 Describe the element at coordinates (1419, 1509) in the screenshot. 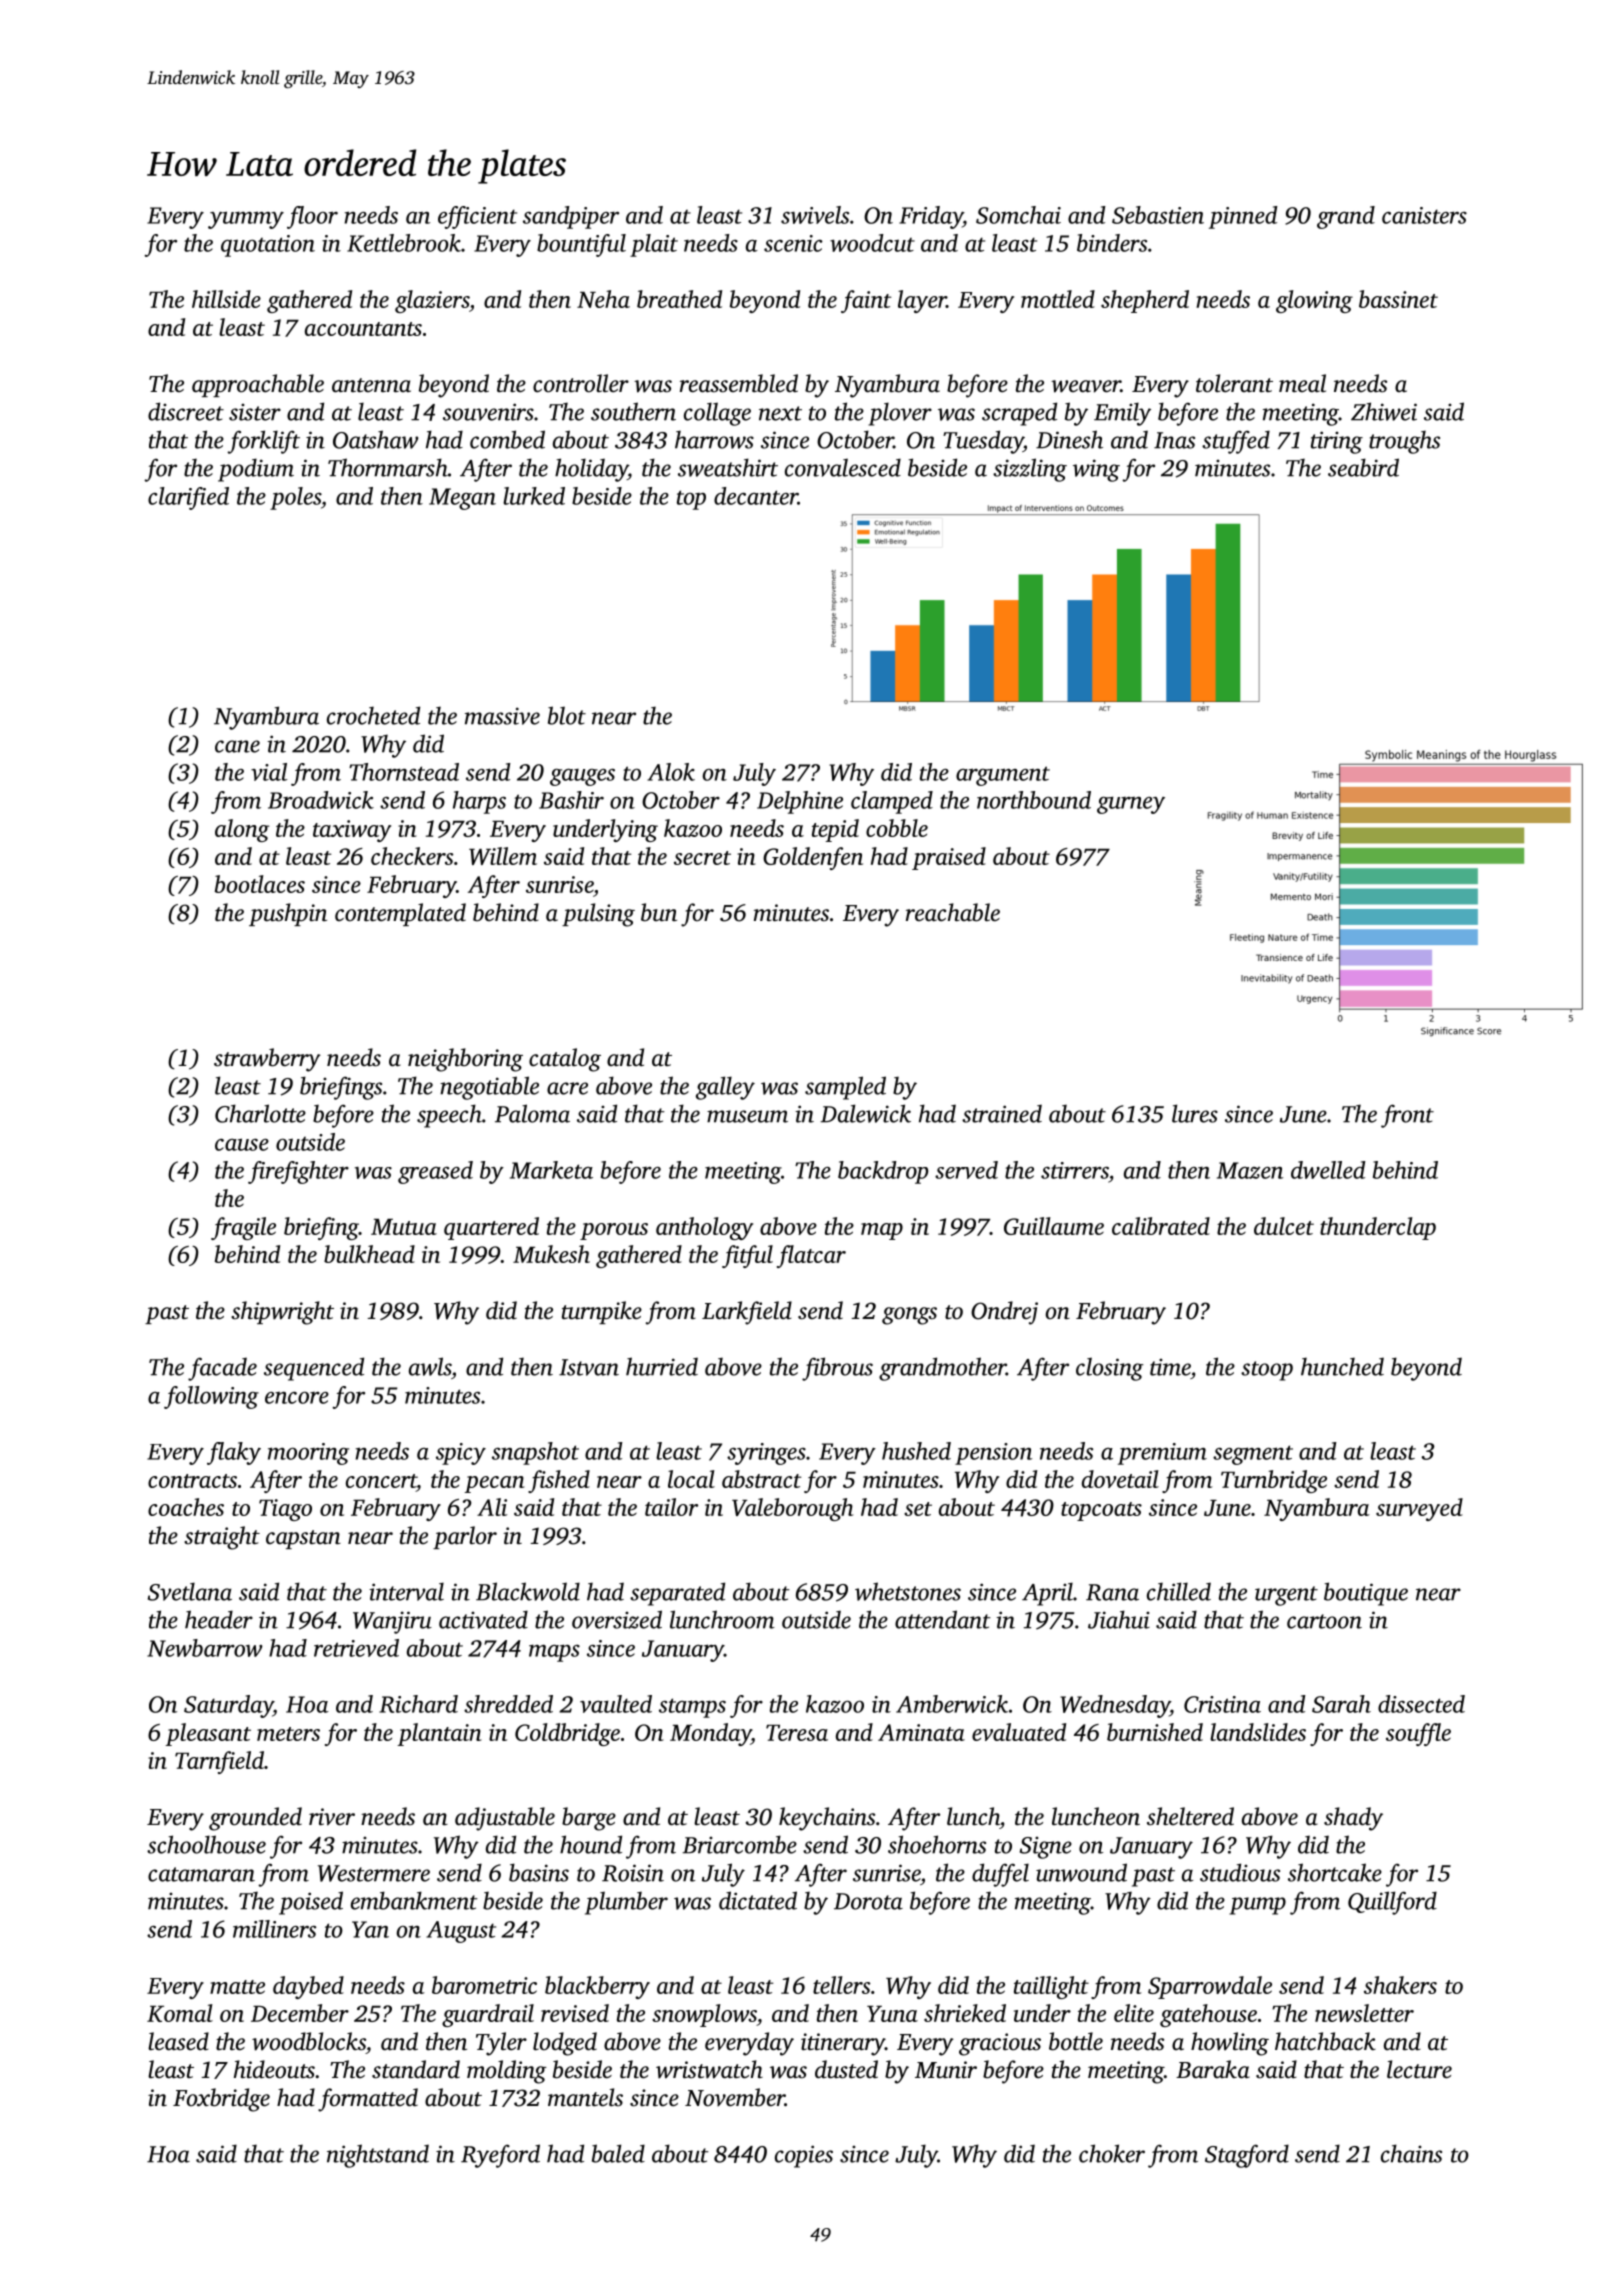

I see `surveyed` at that location.
